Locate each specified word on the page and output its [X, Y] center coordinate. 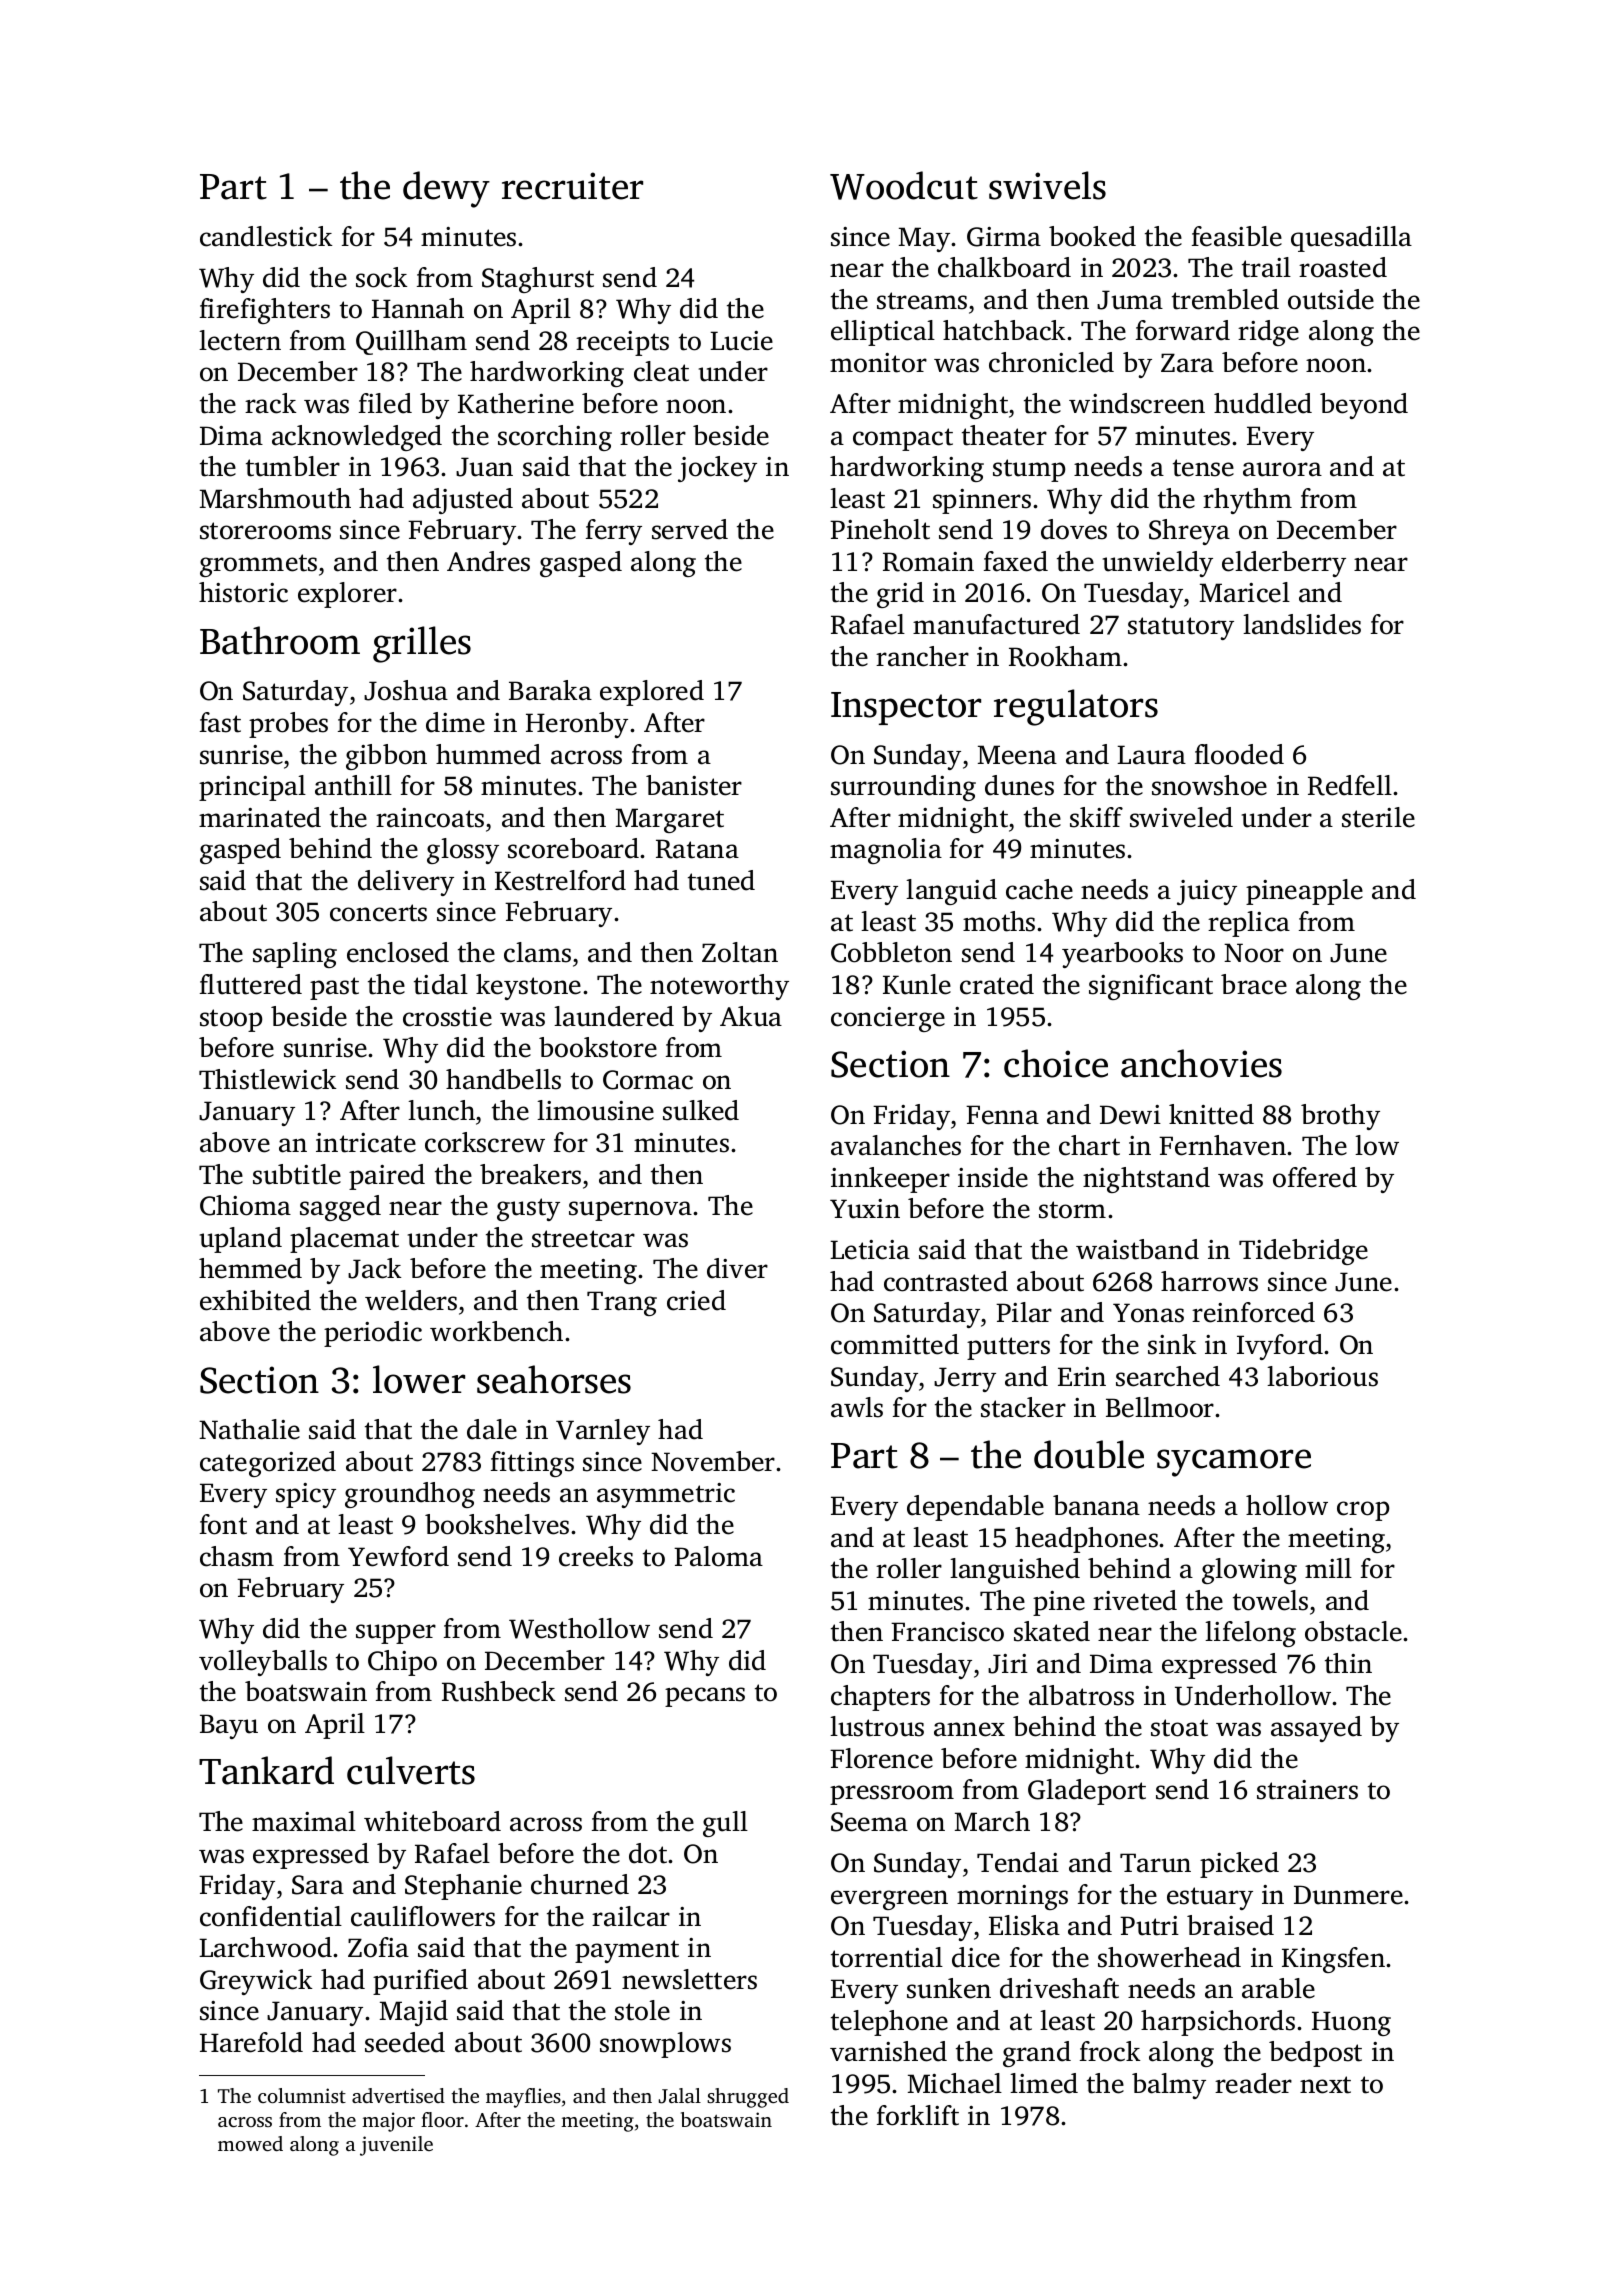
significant [1151, 987]
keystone [528, 987]
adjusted [463, 501]
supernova [630, 1211]
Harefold [251, 2042]
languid [951, 892]
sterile [1378, 817]
